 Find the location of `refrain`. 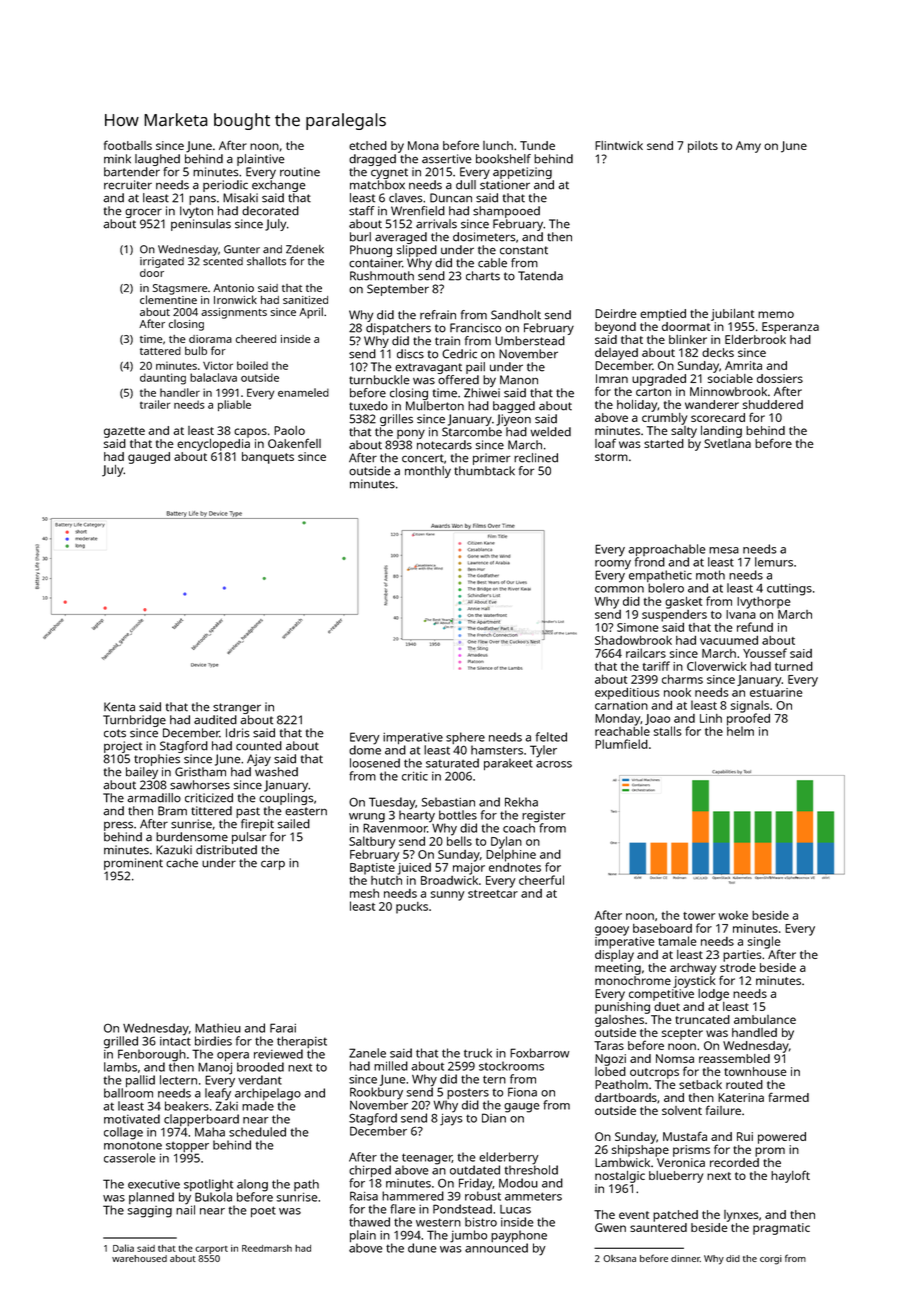

refrain is located at coordinates (438, 315).
